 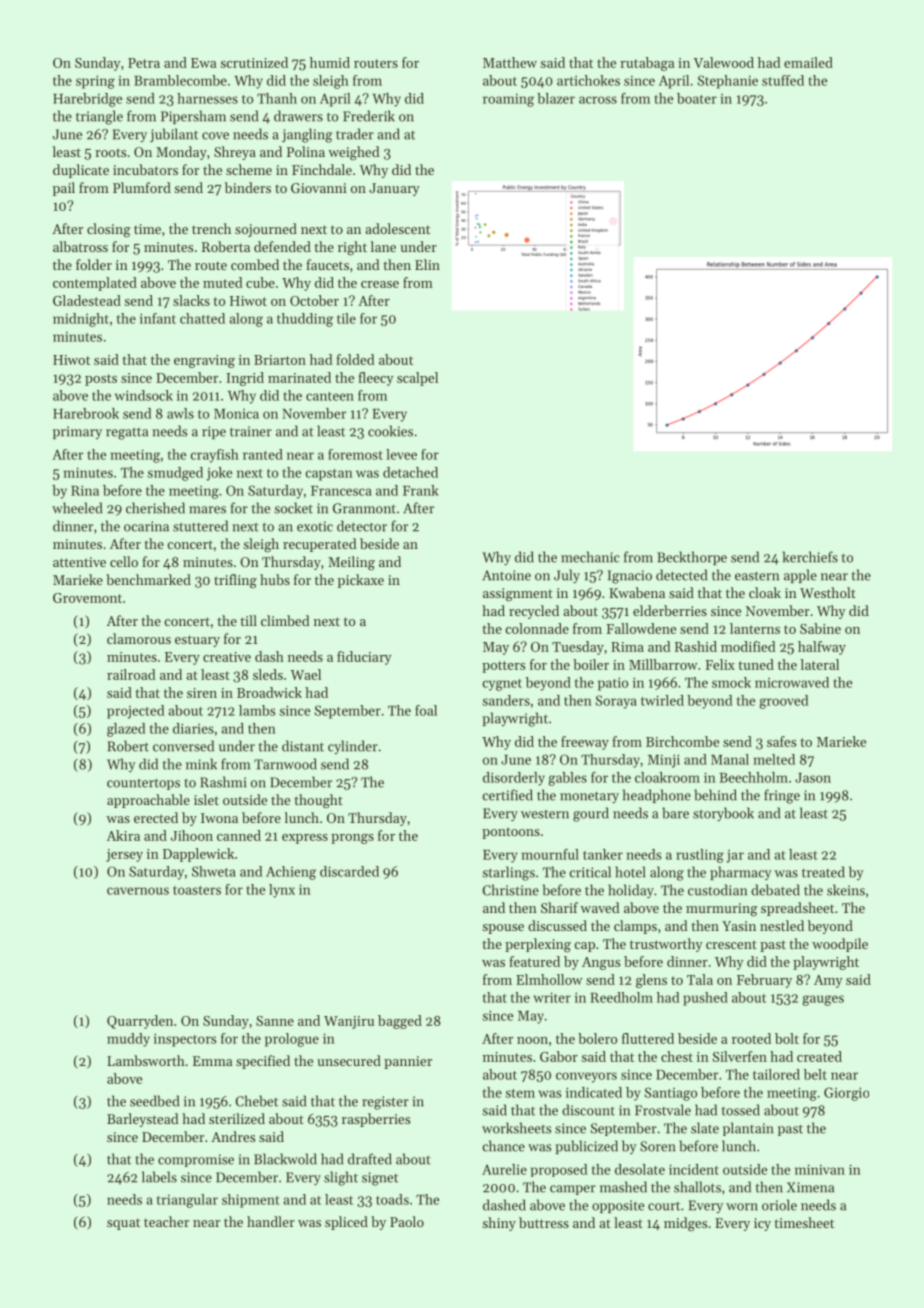 I want to click on compromise, so click(x=196, y=1160).
